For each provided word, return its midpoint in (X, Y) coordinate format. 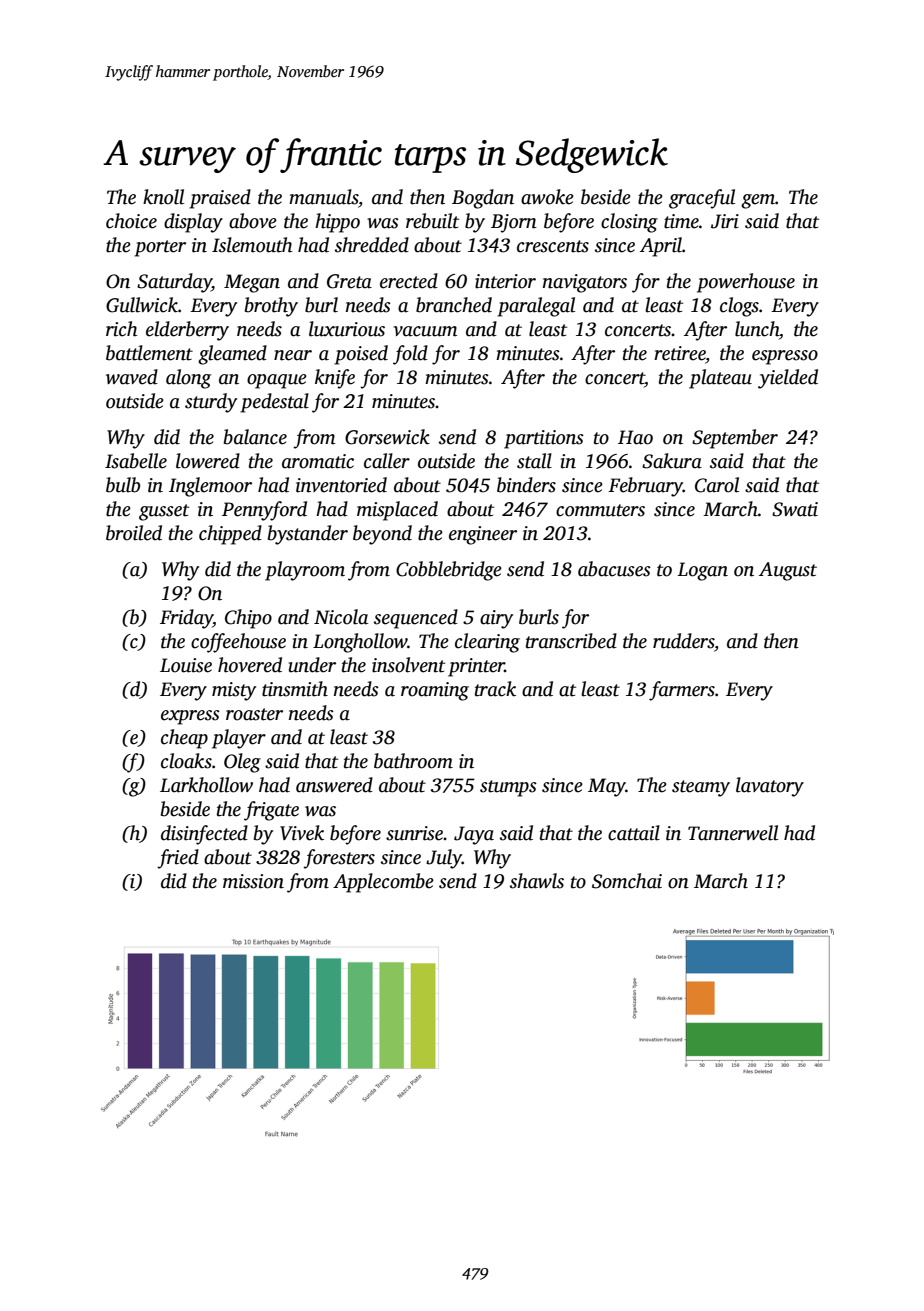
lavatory (770, 787)
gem (758, 201)
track (495, 689)
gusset (164, 512)
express (190, 717)
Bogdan (483, 199)
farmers (682, 691)
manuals (323, 197)
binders (526, 485)
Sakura (672, 461)
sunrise (415, 833)
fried (178, 859)
